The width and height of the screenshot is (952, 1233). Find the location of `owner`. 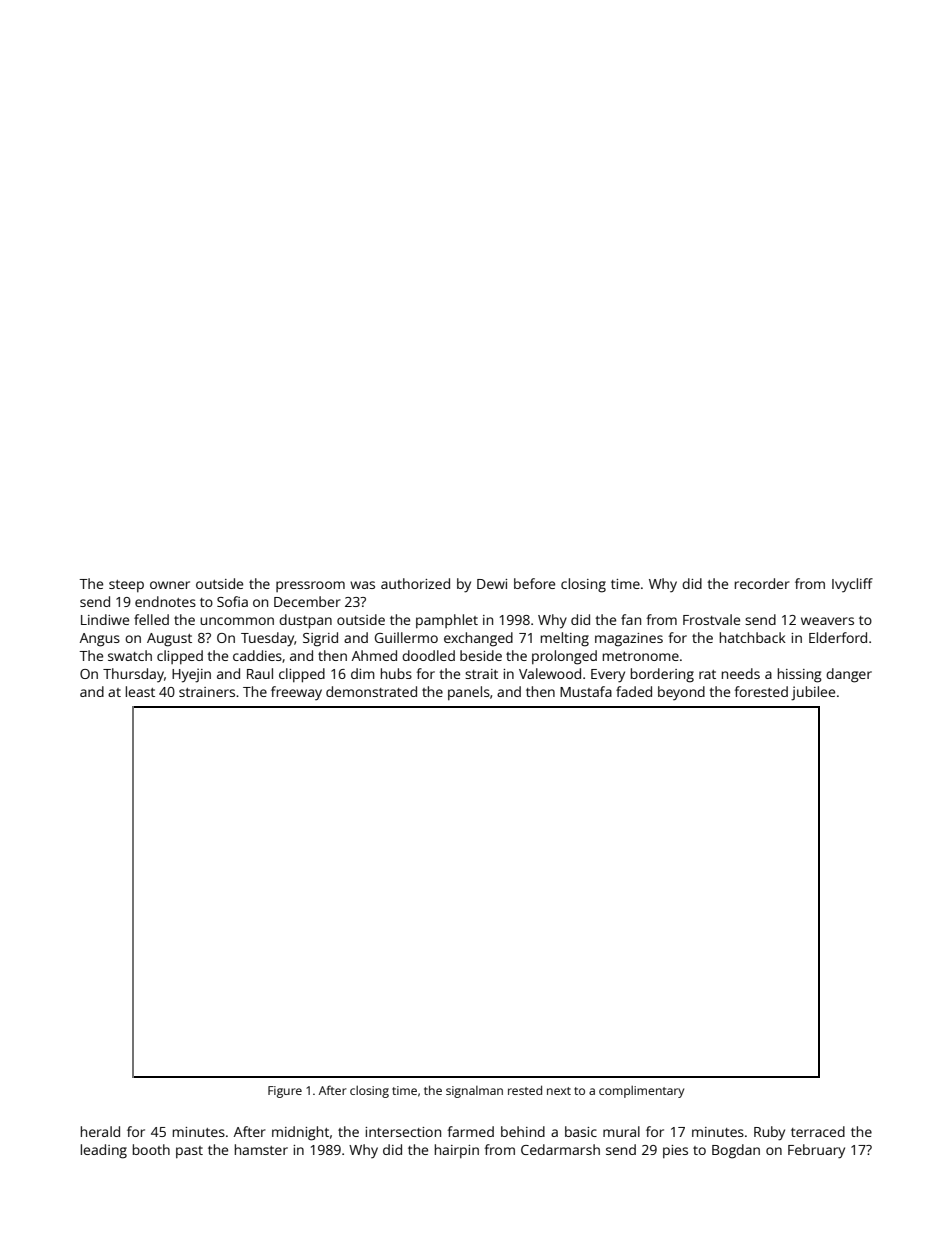

owner is located at coordinates (170, 585).
